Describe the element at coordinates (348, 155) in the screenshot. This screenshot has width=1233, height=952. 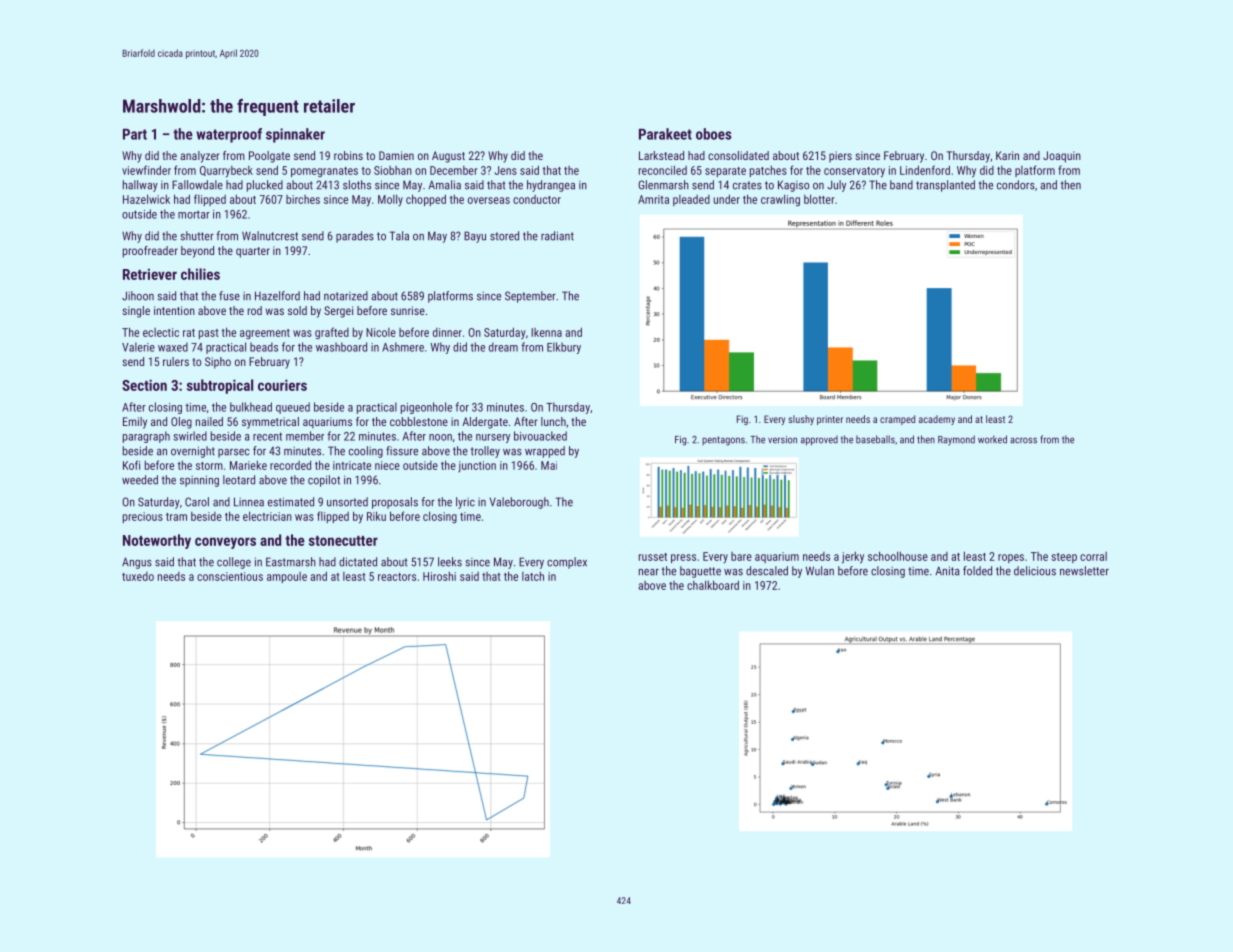
I see `robins` at that location.
